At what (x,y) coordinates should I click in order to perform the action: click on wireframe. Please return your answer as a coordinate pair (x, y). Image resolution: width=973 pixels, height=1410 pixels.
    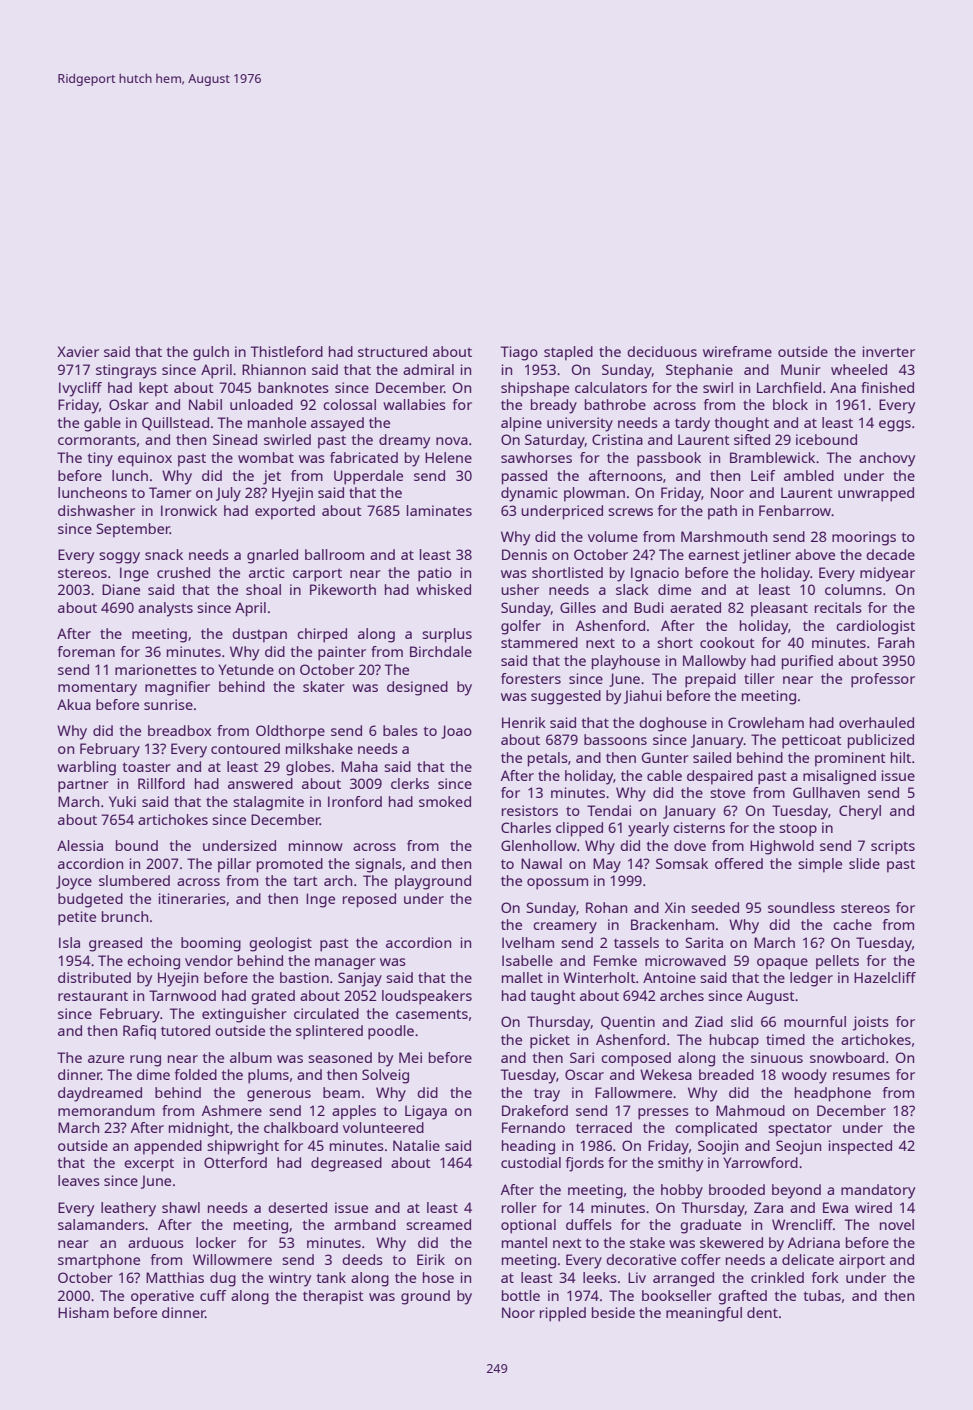
    Looking at the image, I should click on (737, 351).
